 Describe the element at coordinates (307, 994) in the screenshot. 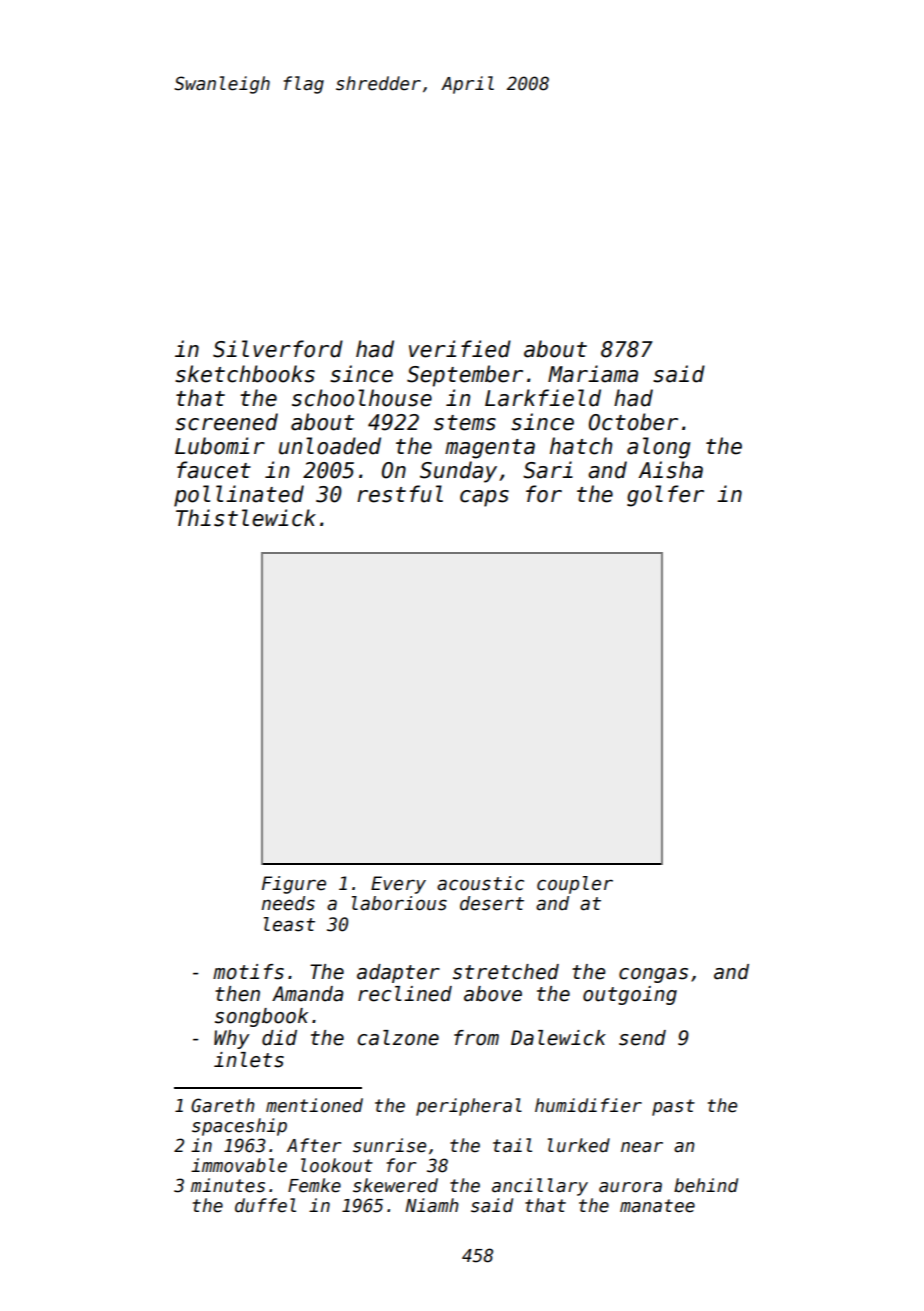

I see `Amanda` at that location.
